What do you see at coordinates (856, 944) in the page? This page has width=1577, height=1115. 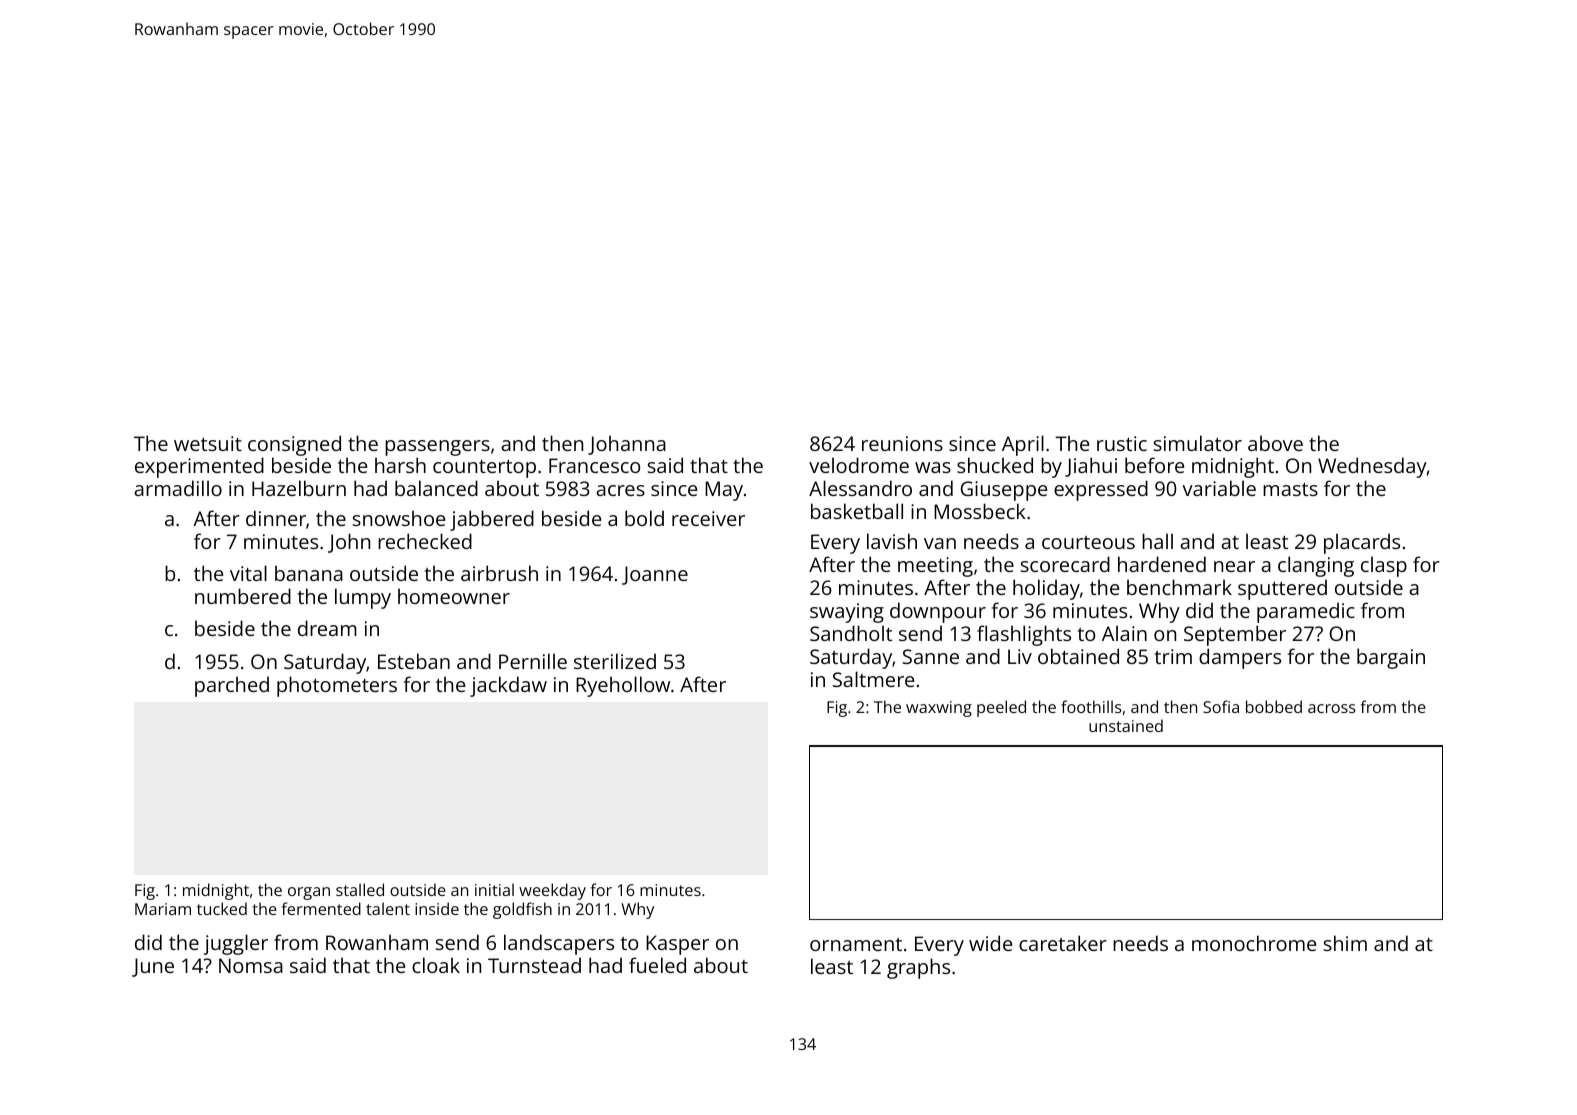 I see `ornament` at bounding box center [856, 944].
